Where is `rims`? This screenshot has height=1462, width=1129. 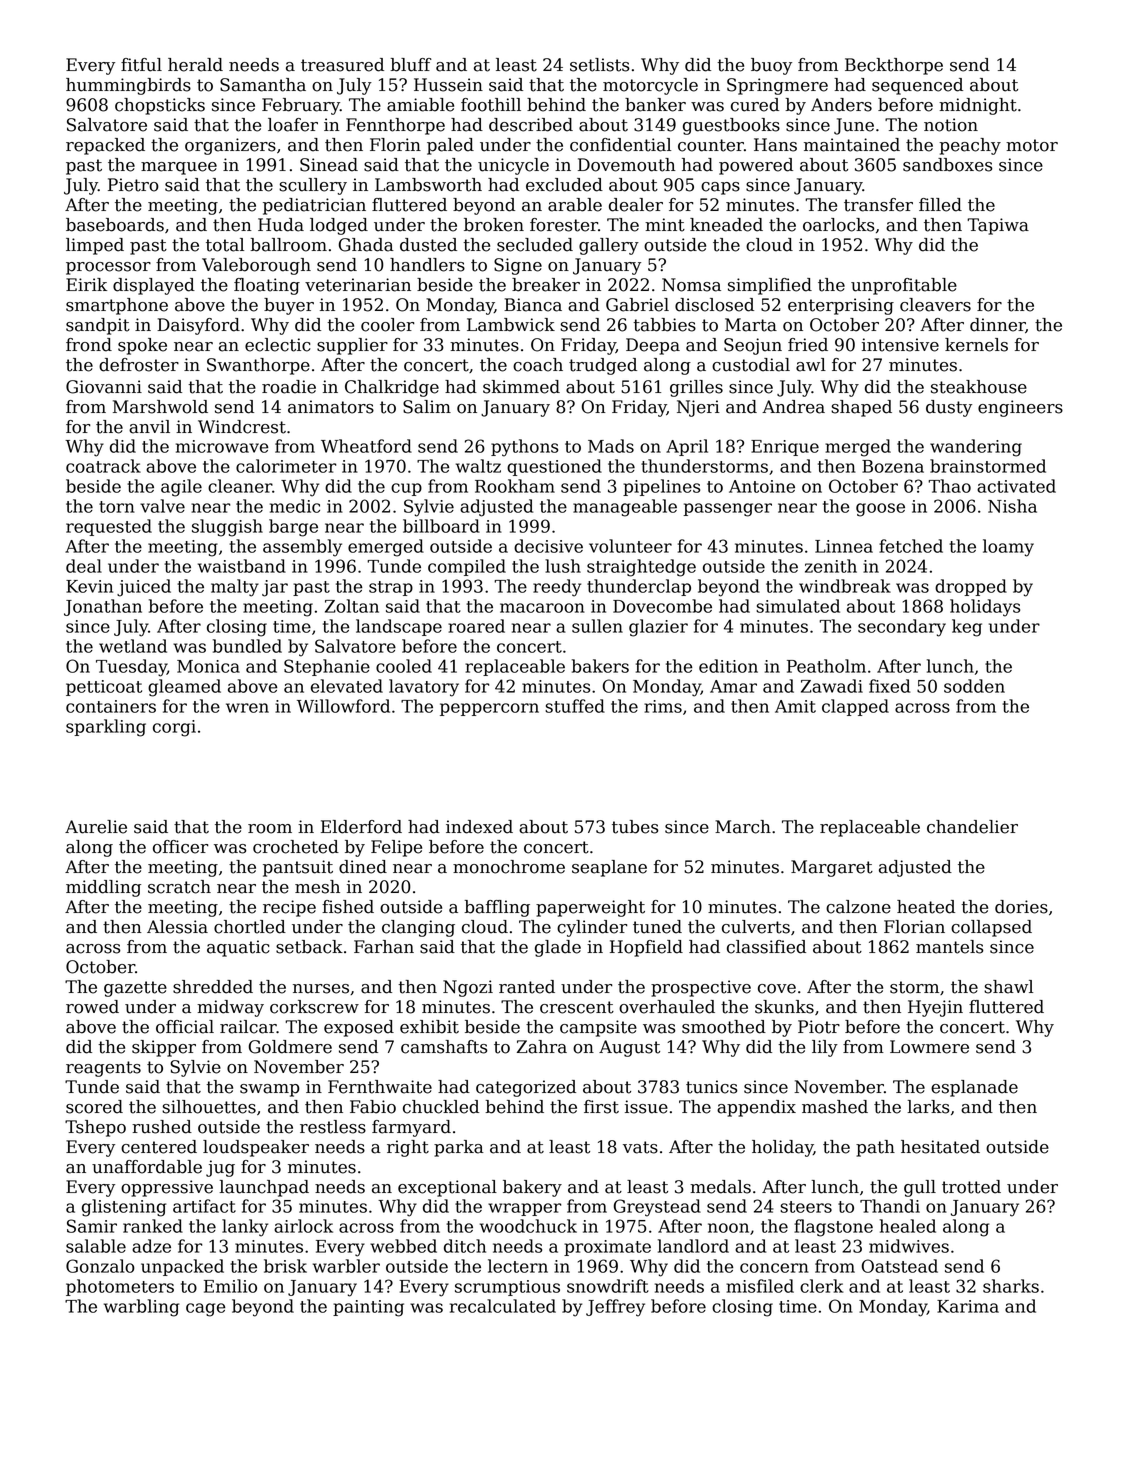
rims is located at coordinates (663, 706).
